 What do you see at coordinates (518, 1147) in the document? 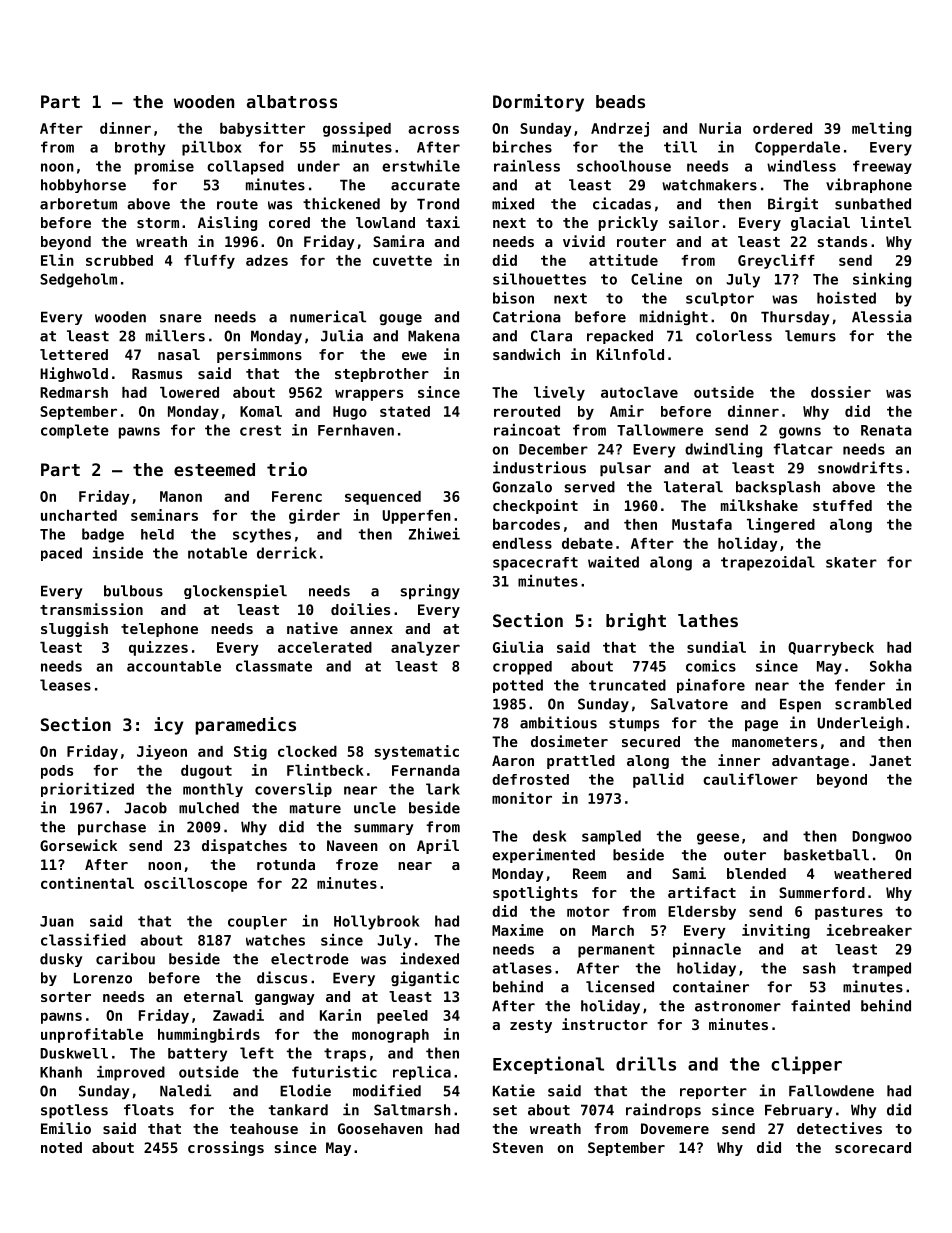
I see `Steven` at bounding box center [518, 1147].
